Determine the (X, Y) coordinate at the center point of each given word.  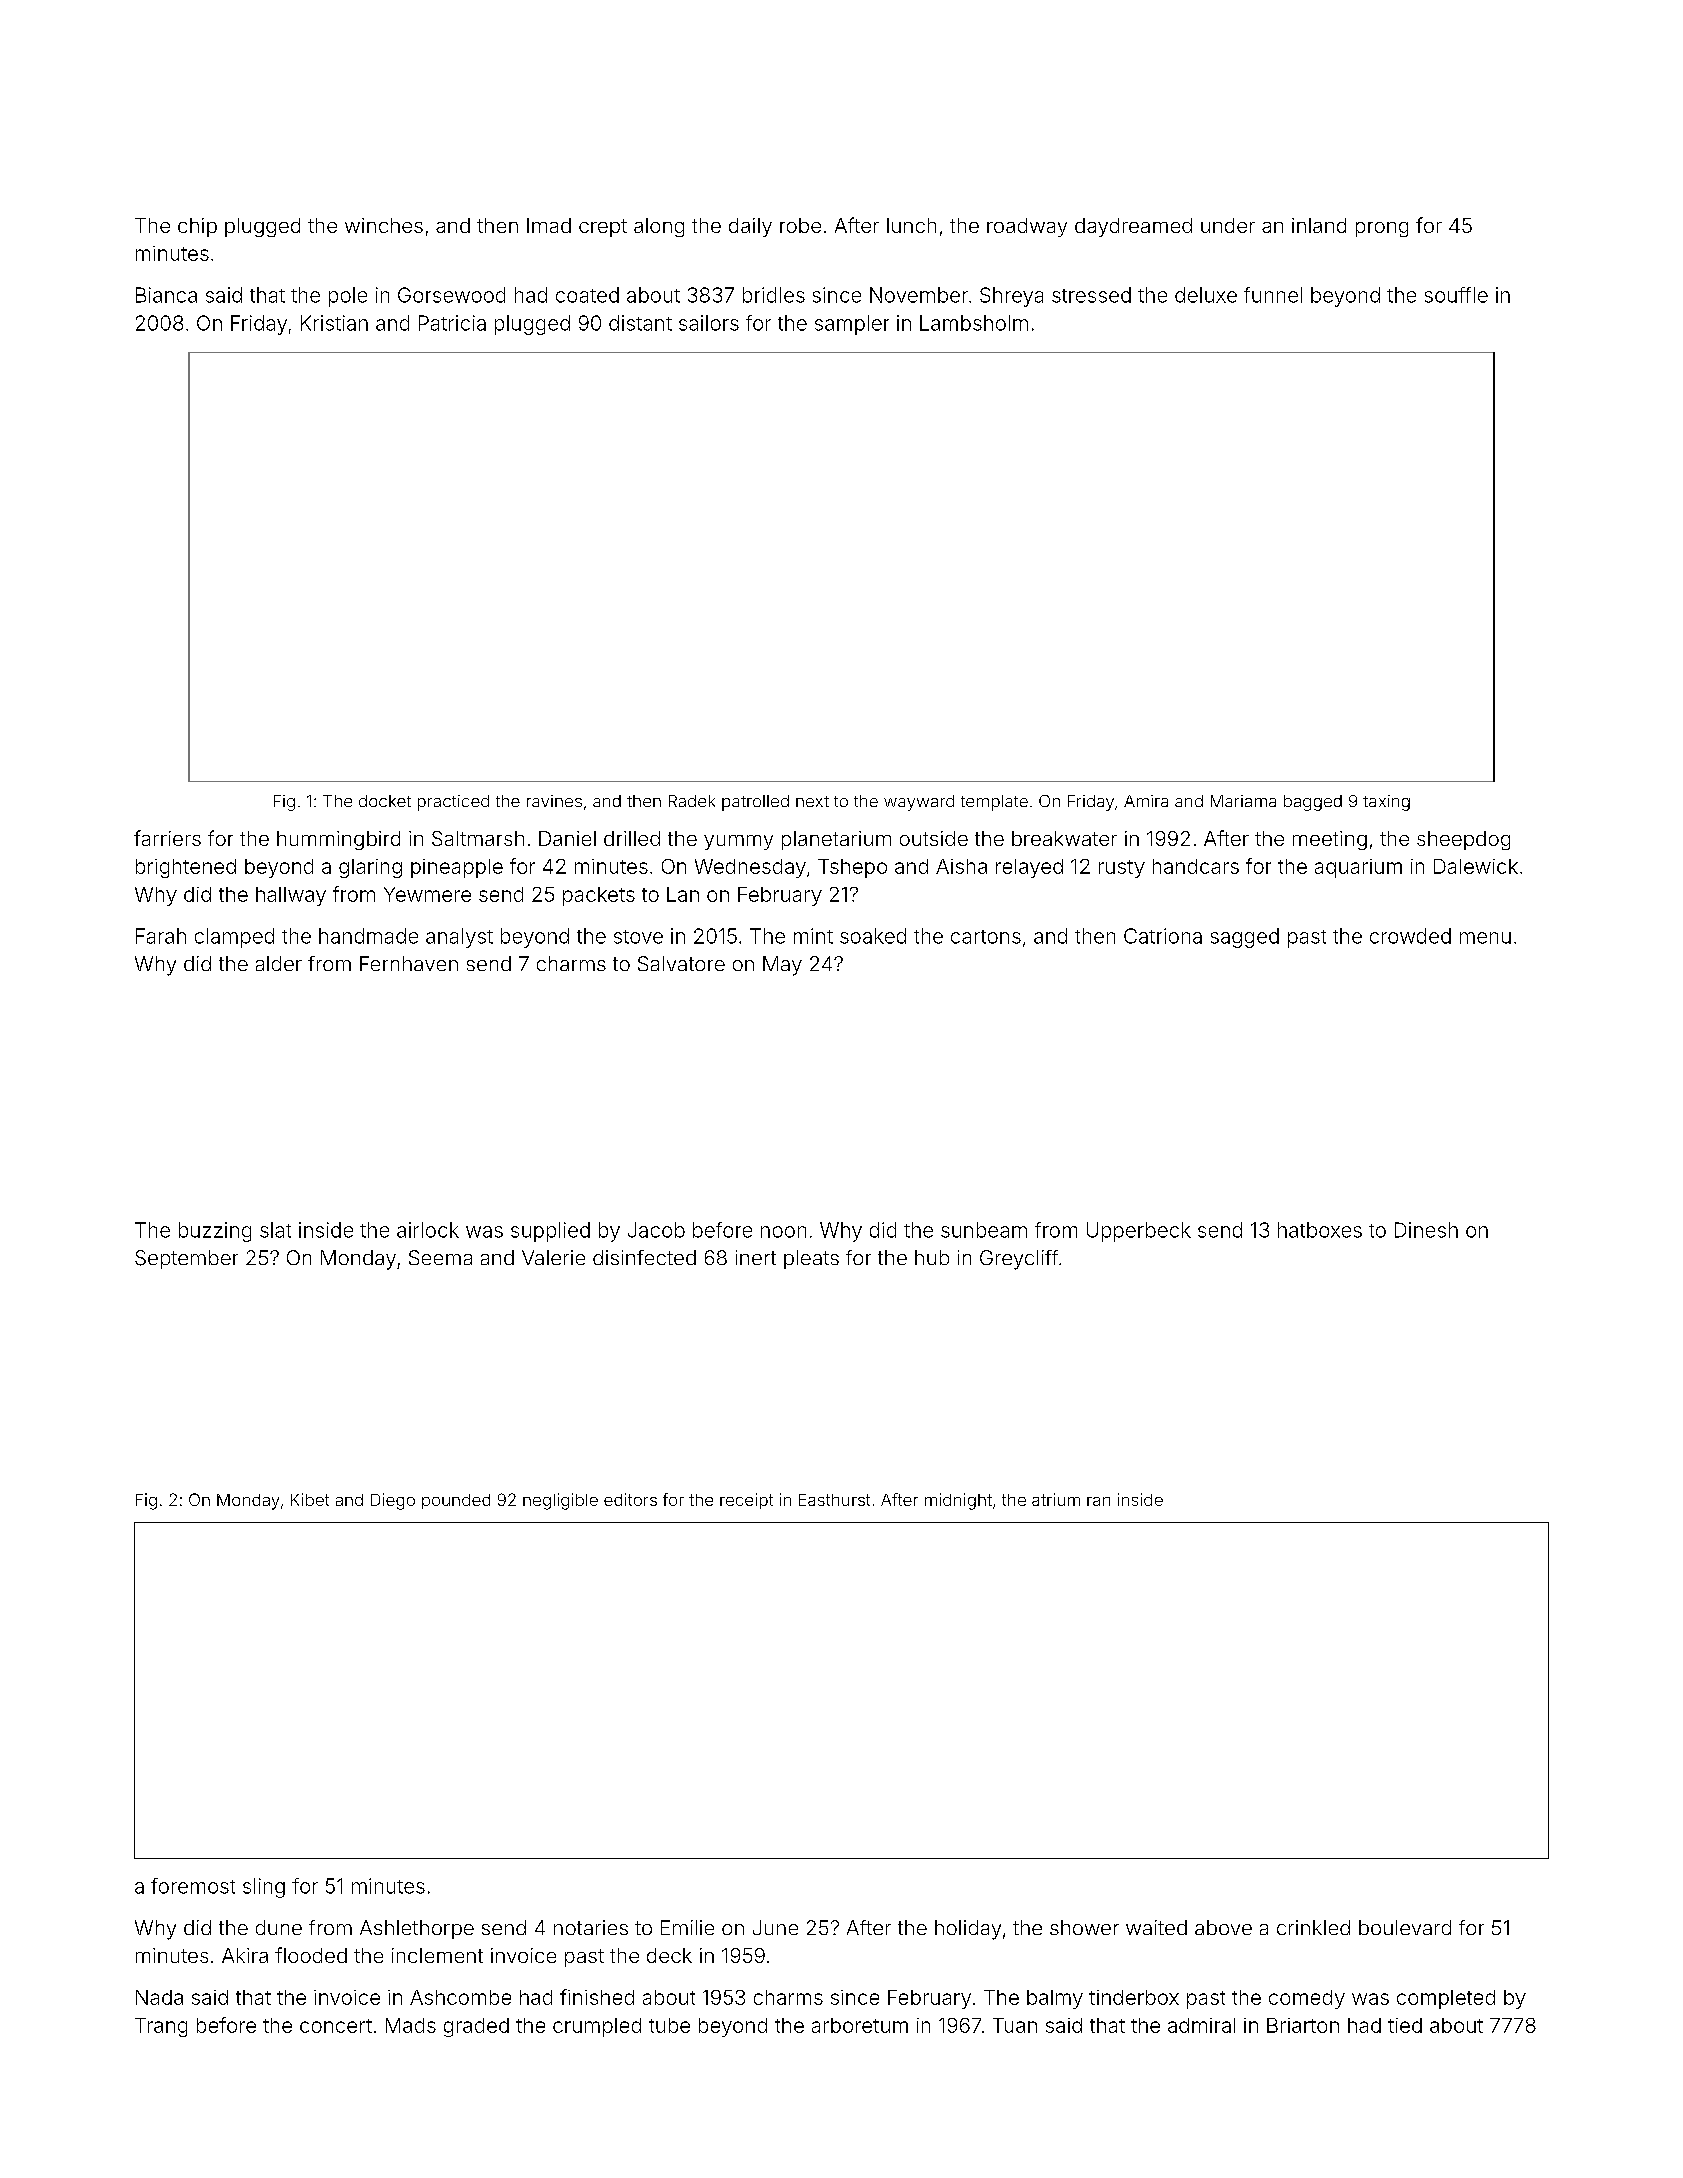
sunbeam (984, 1230)
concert (336, 2026)
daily (750, 227)
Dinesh (1426, 1230)
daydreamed (1133, 227)
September (186, 1259)
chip (197, 227)
